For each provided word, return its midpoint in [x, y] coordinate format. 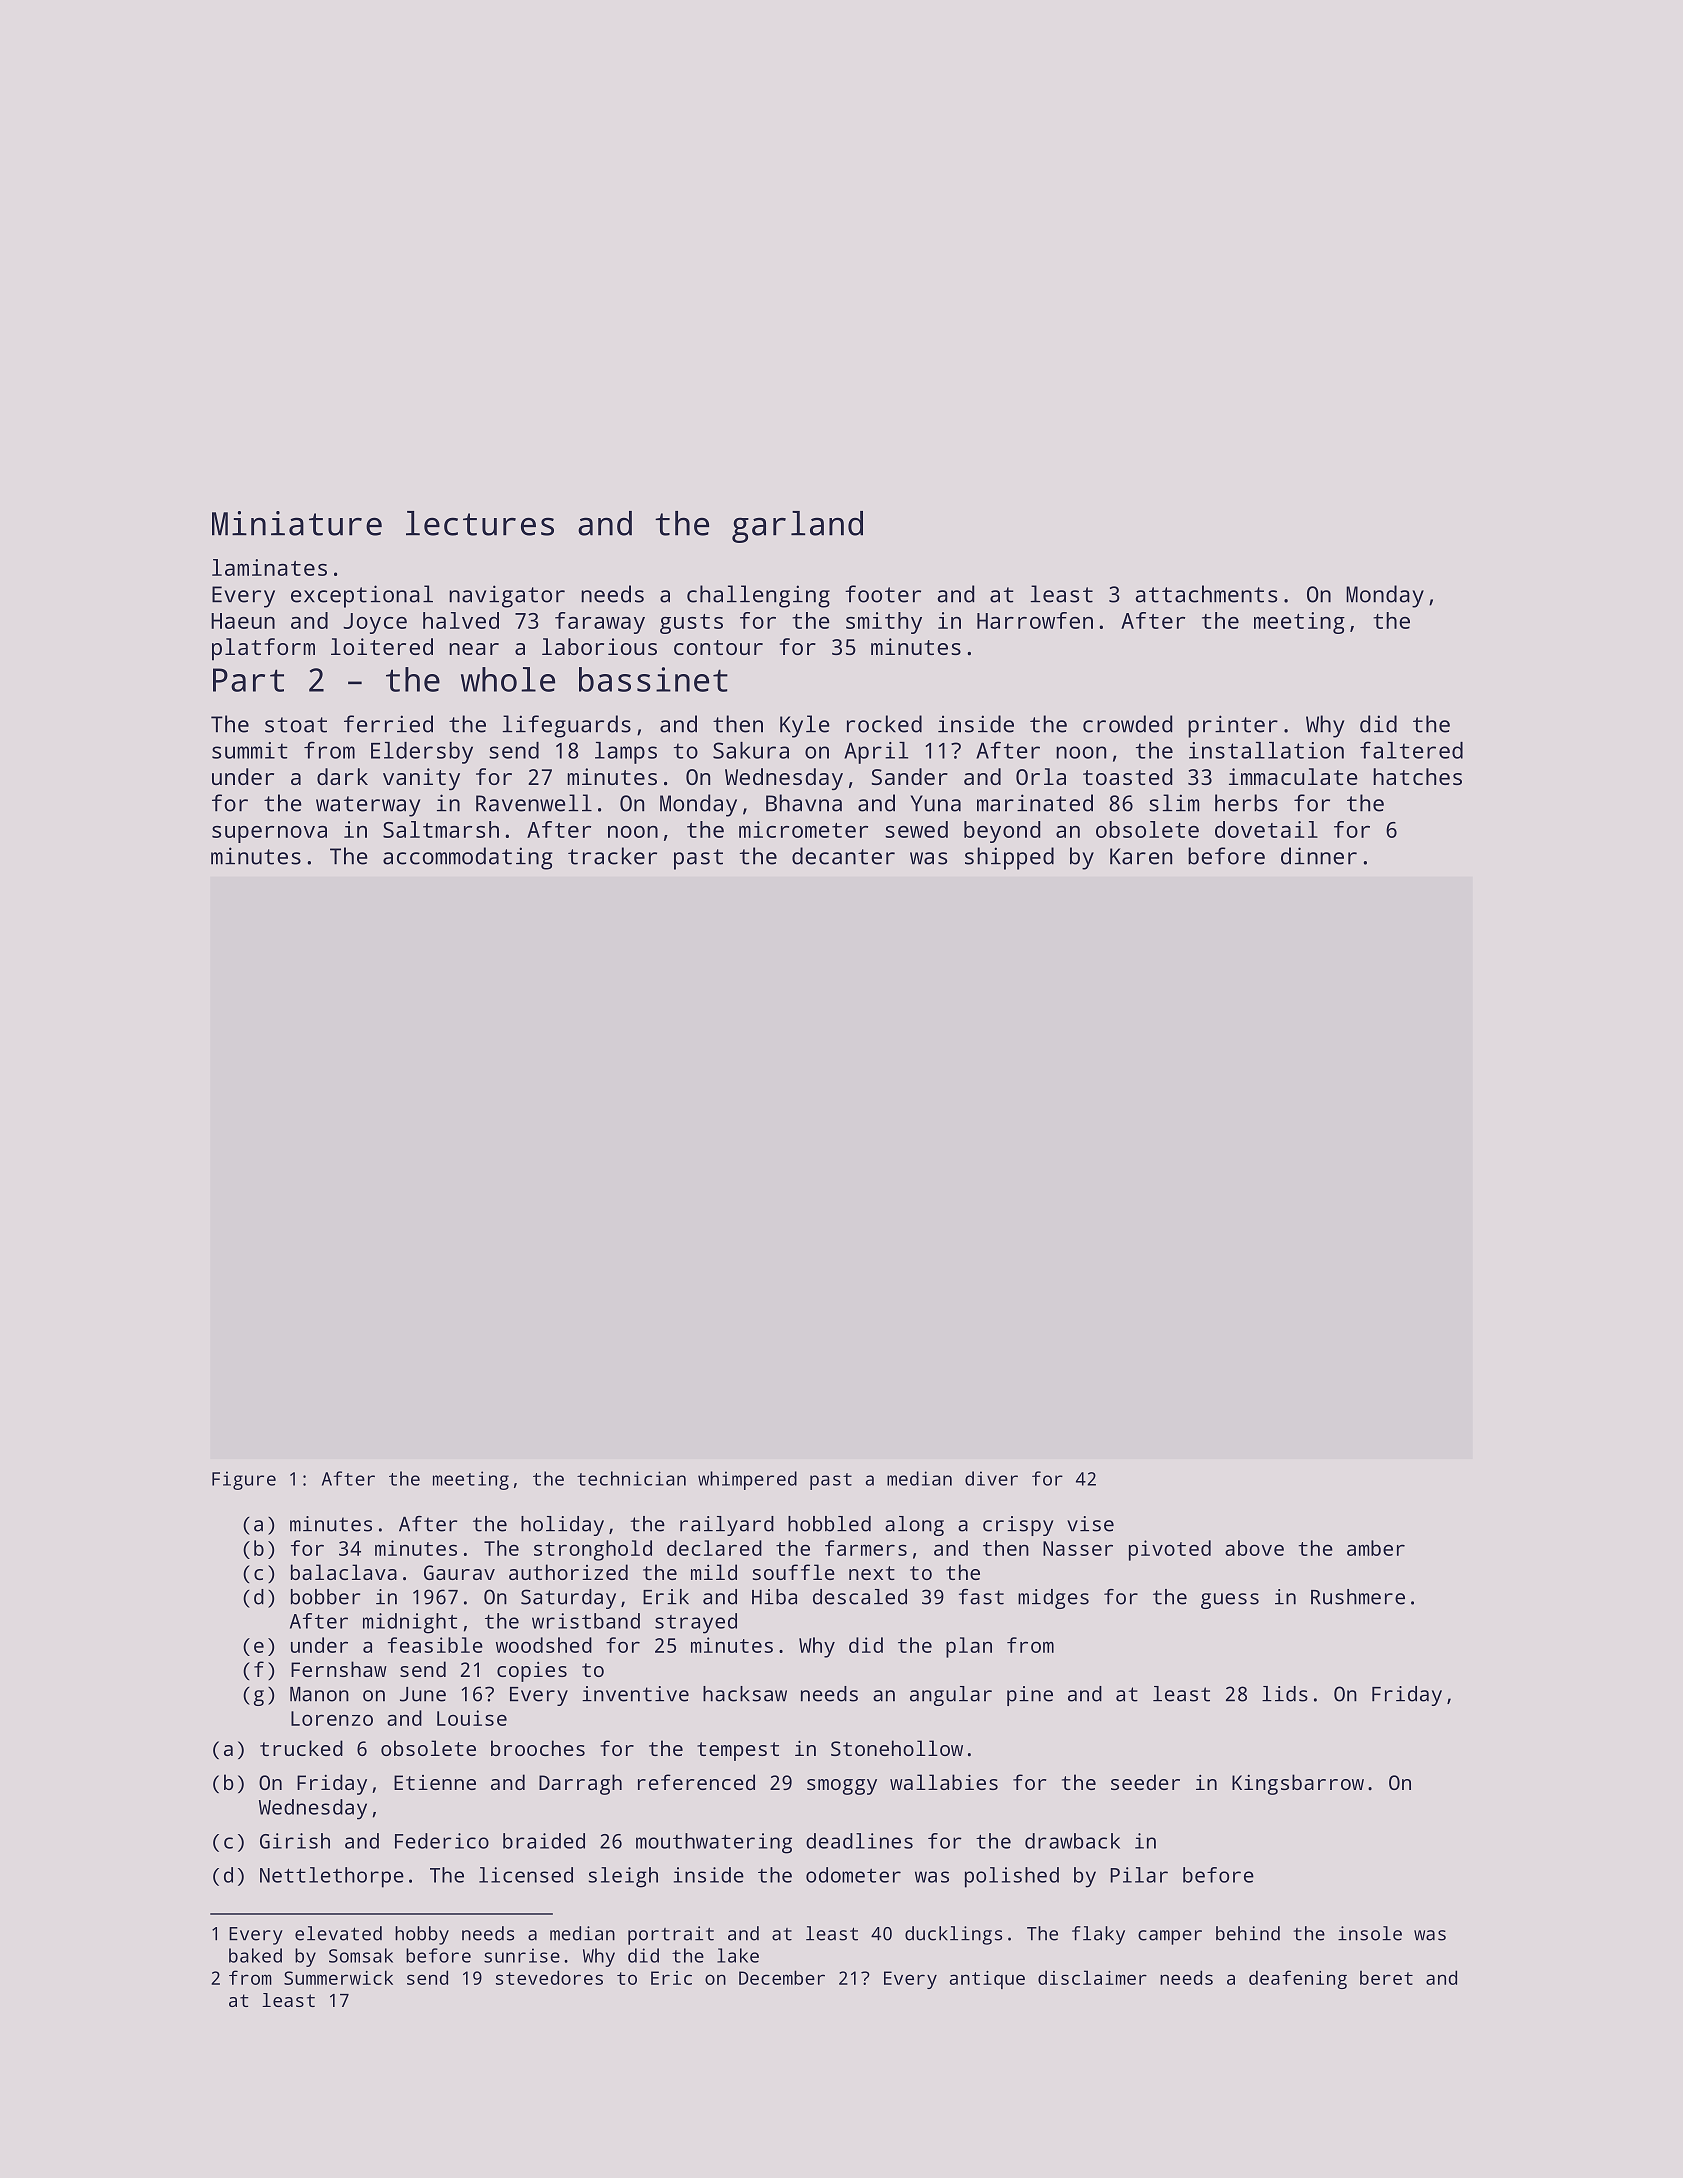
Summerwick [338, 1977]
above [1254, 1548]
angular [951, 1696]
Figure [244, 1480]
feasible [435, 1645]
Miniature [297, 523]
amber [1376, 1548]
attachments [1206, 594]
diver [991, 1478]
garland [797, 527]
